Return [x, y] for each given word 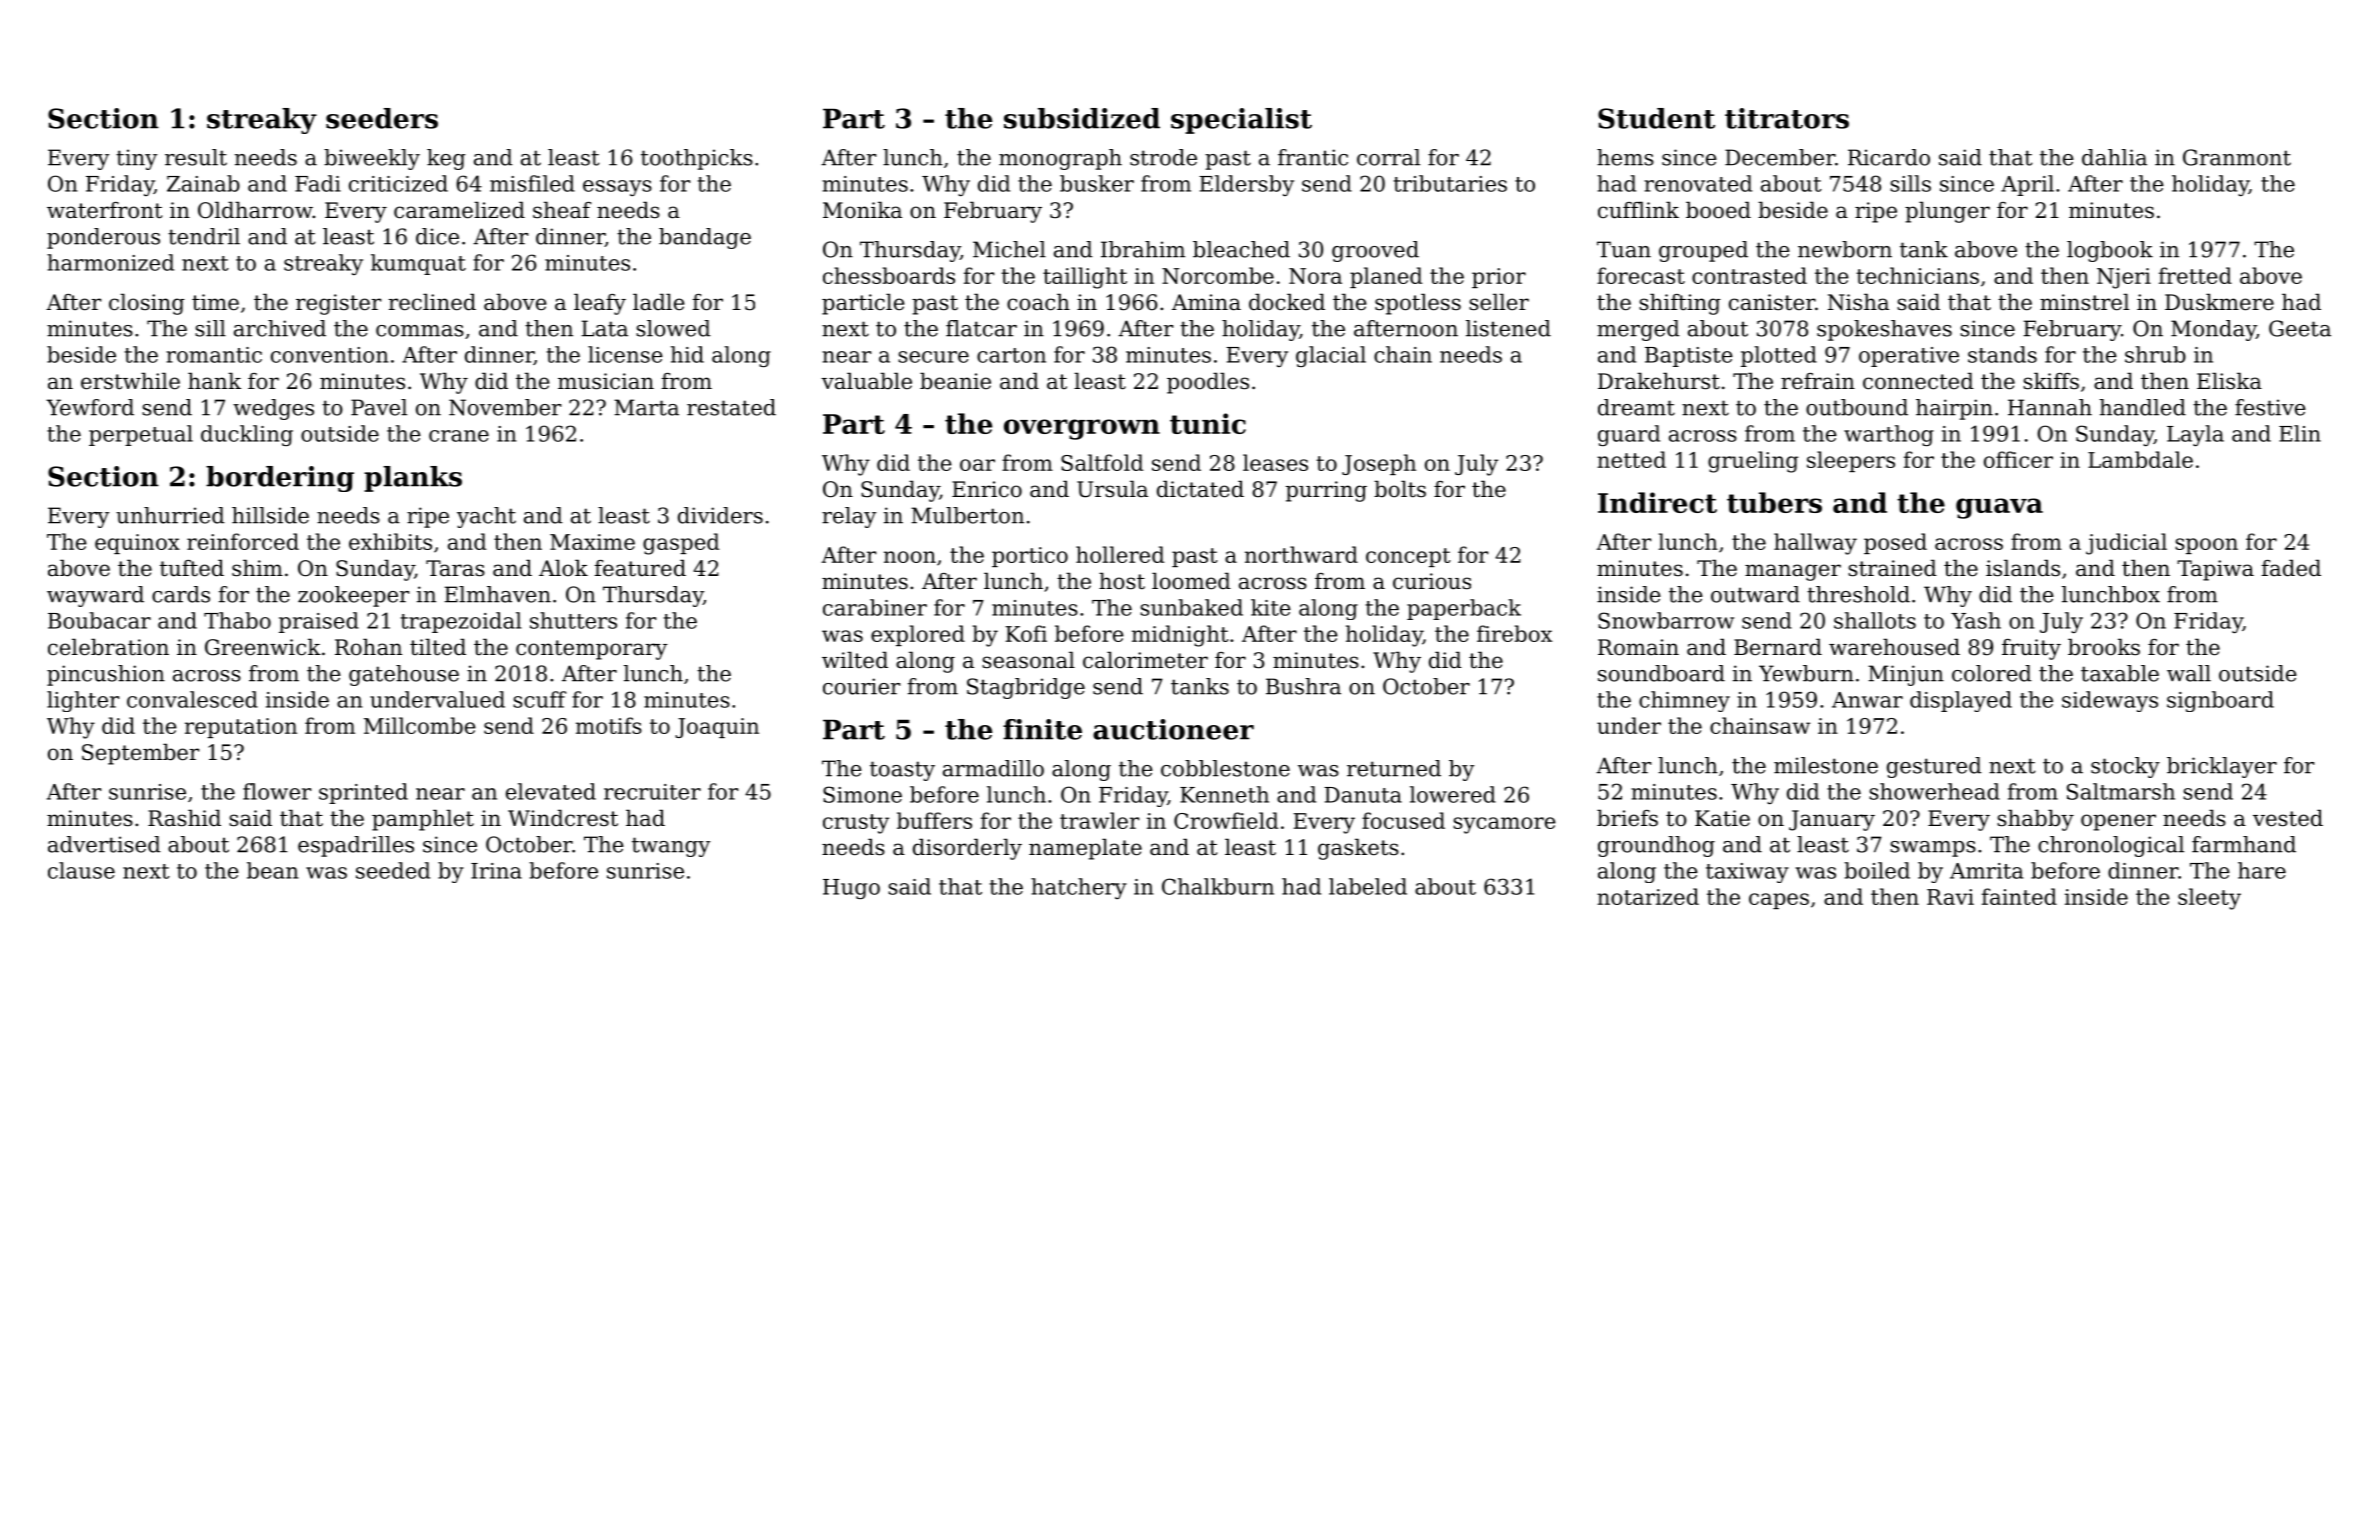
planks [413, 479]
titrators [1787, 118]
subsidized [1082, 118]
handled [2143, 407]
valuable [866, 381]
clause [81, 870]
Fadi [318, 183]
